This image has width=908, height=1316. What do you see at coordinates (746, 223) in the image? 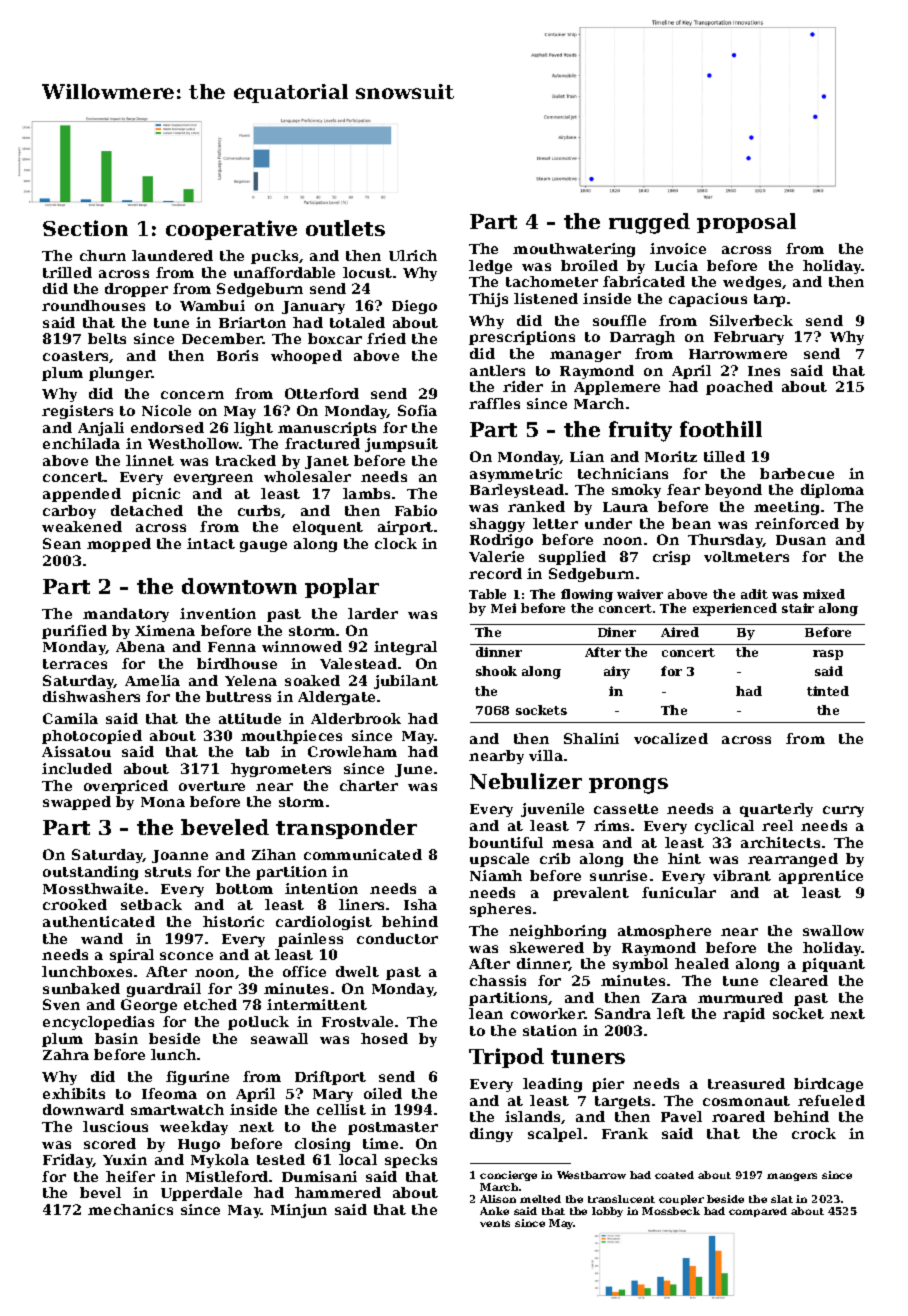
I see `proposal` at bounding box center [746, 223].
